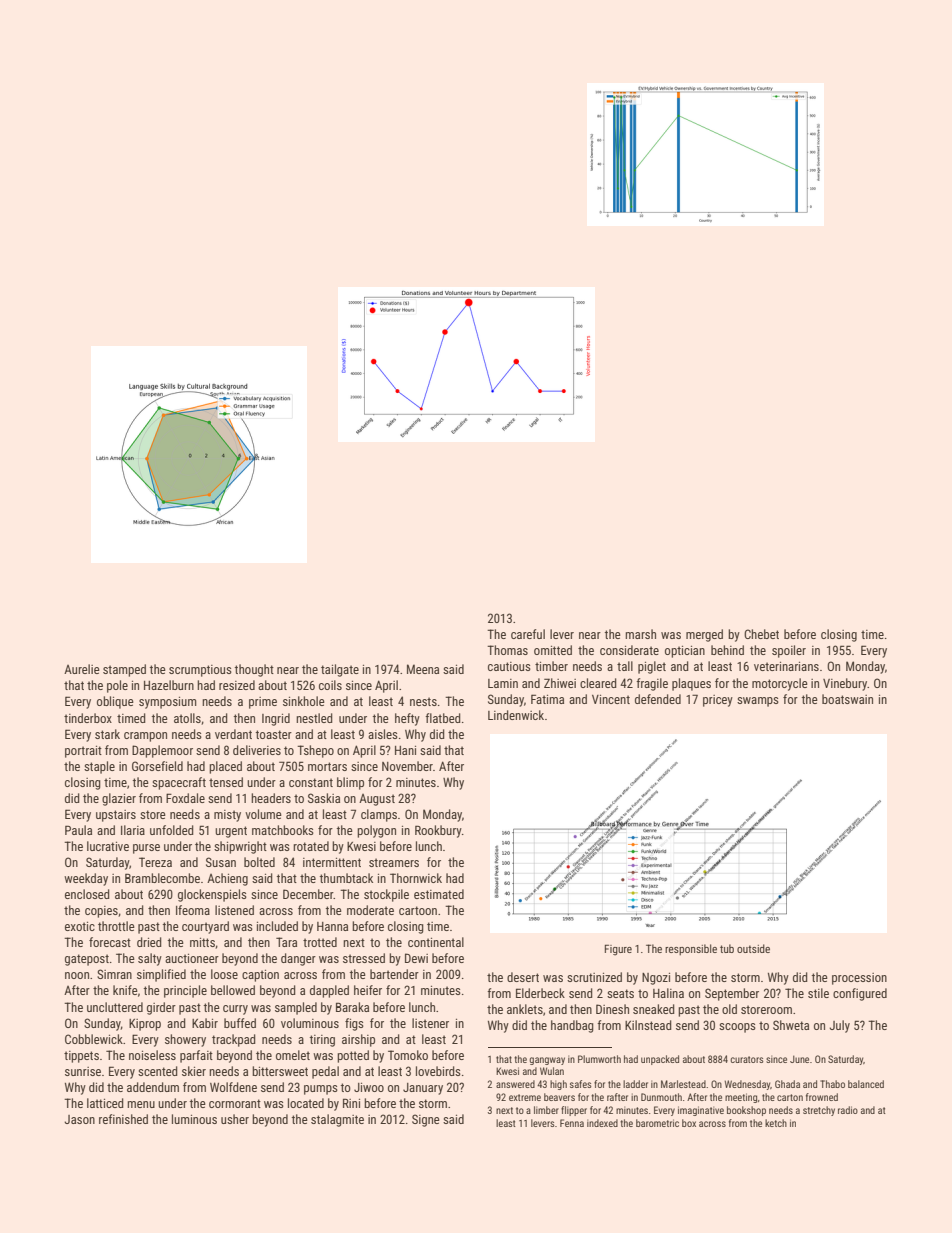  Describe the element at coordinates (847, 699) in the document. I see `boatswain` at that location.
